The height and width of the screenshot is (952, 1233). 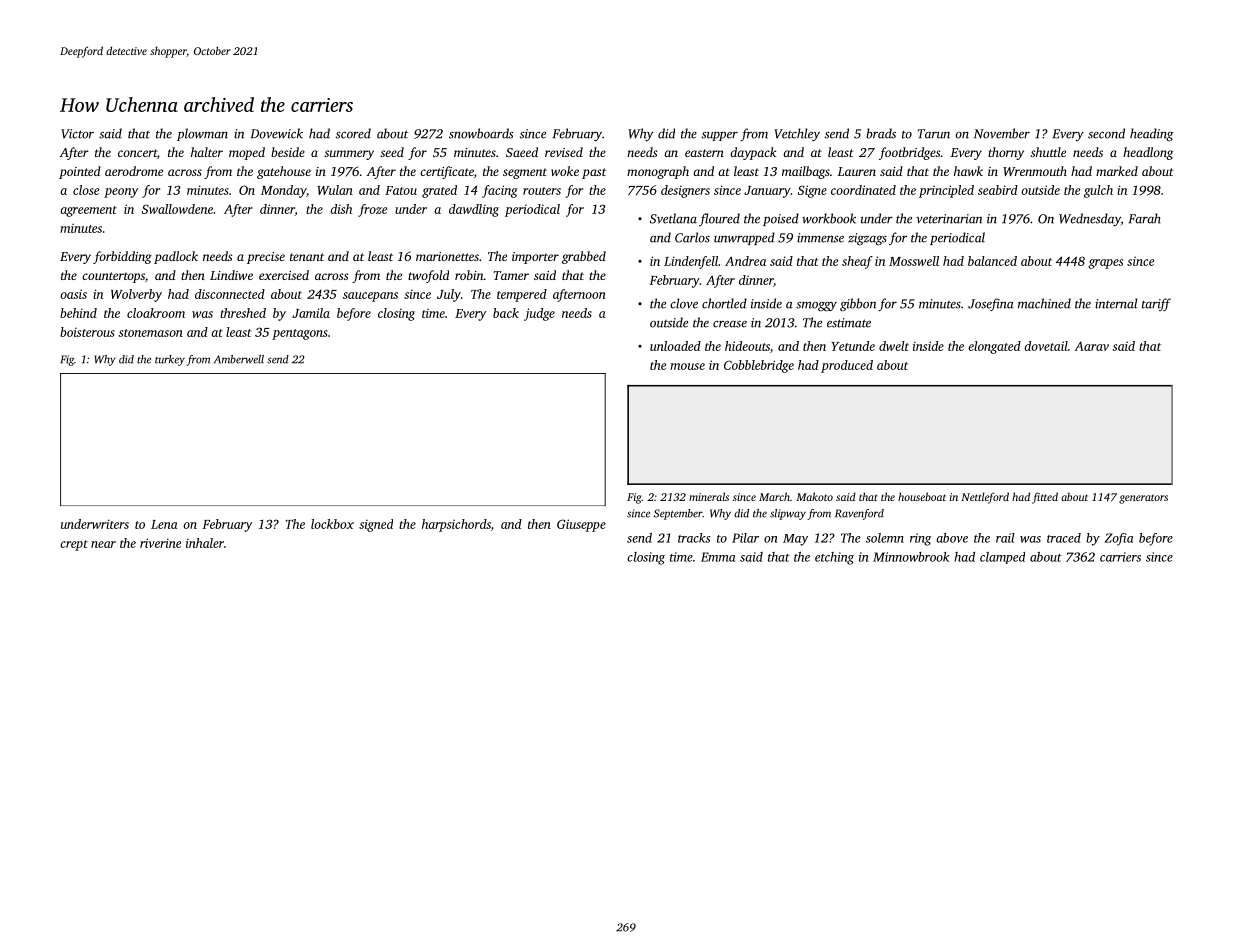 What do you see at coordinates (687, 366) in the screenshot?
I see `mouse` at bounding box center [687, 366].
